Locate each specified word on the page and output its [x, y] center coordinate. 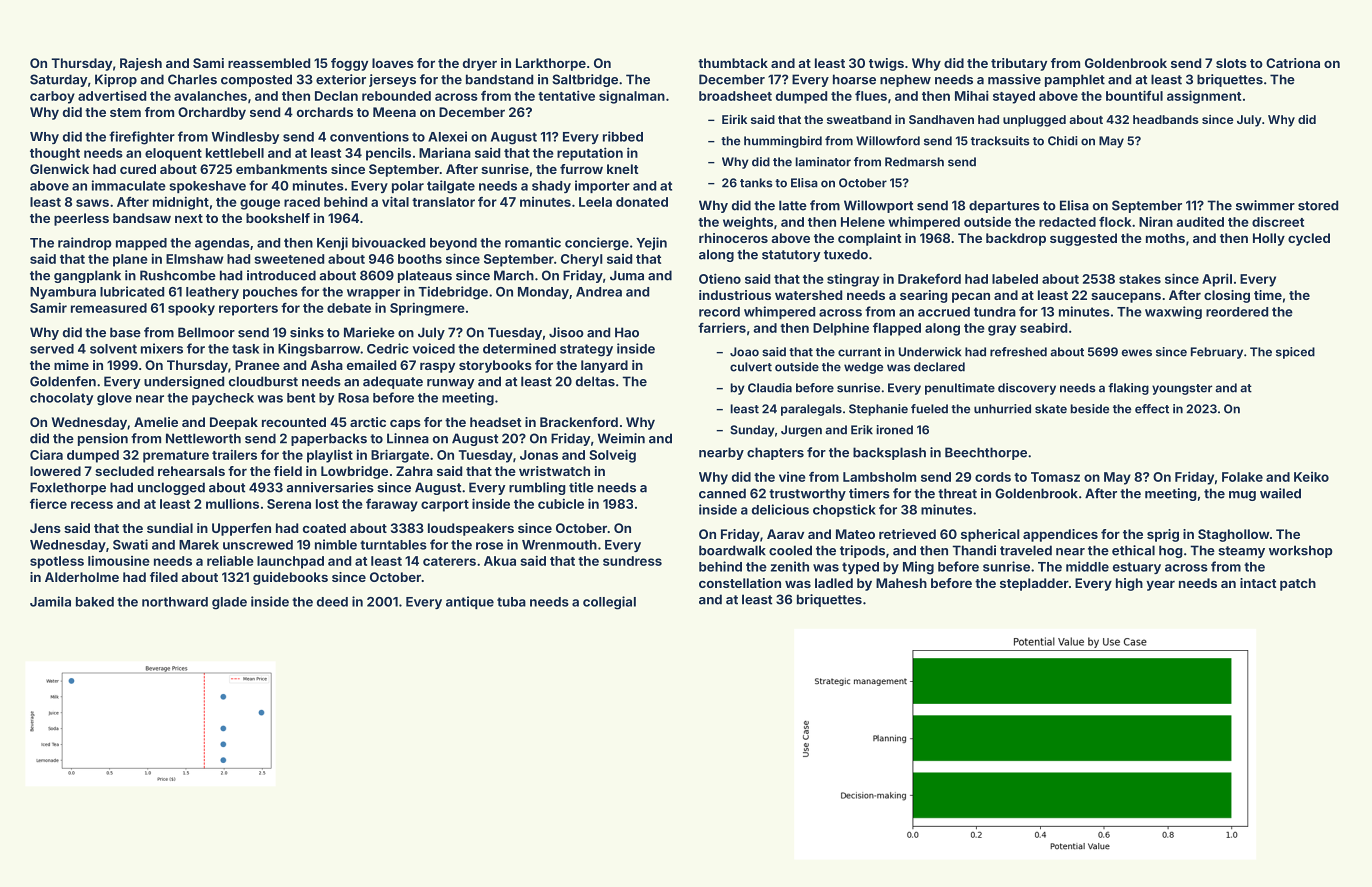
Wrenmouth [559, 545]
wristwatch [554, 471]
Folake [1242, 477]
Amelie [156, 422]
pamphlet [1075, 80]
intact [1258, 583]
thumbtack [733, 63]
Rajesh [141, 64]
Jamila [50, 601]
